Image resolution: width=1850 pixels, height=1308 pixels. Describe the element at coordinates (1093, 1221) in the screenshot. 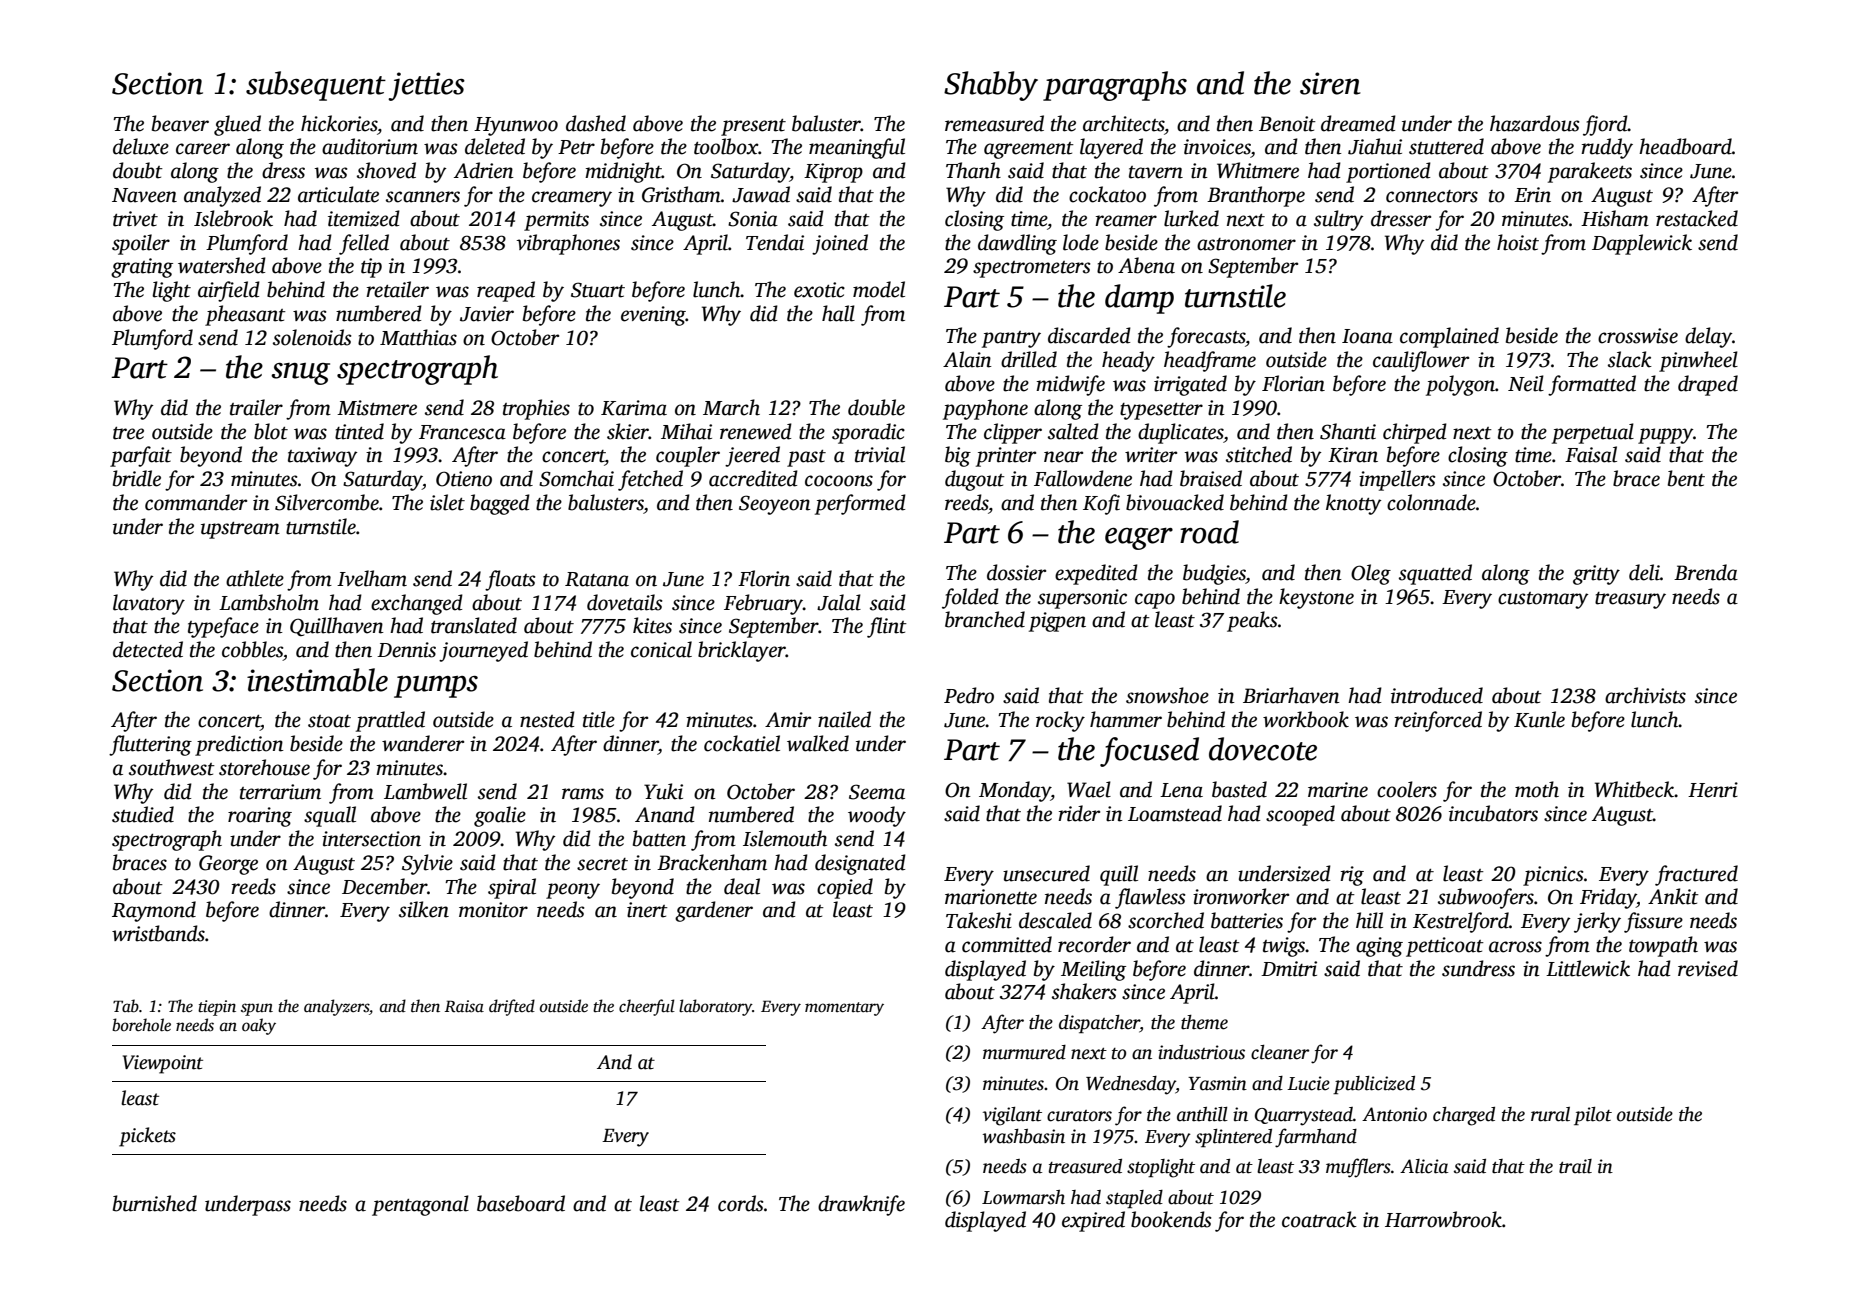

I see `expired` at that location.
